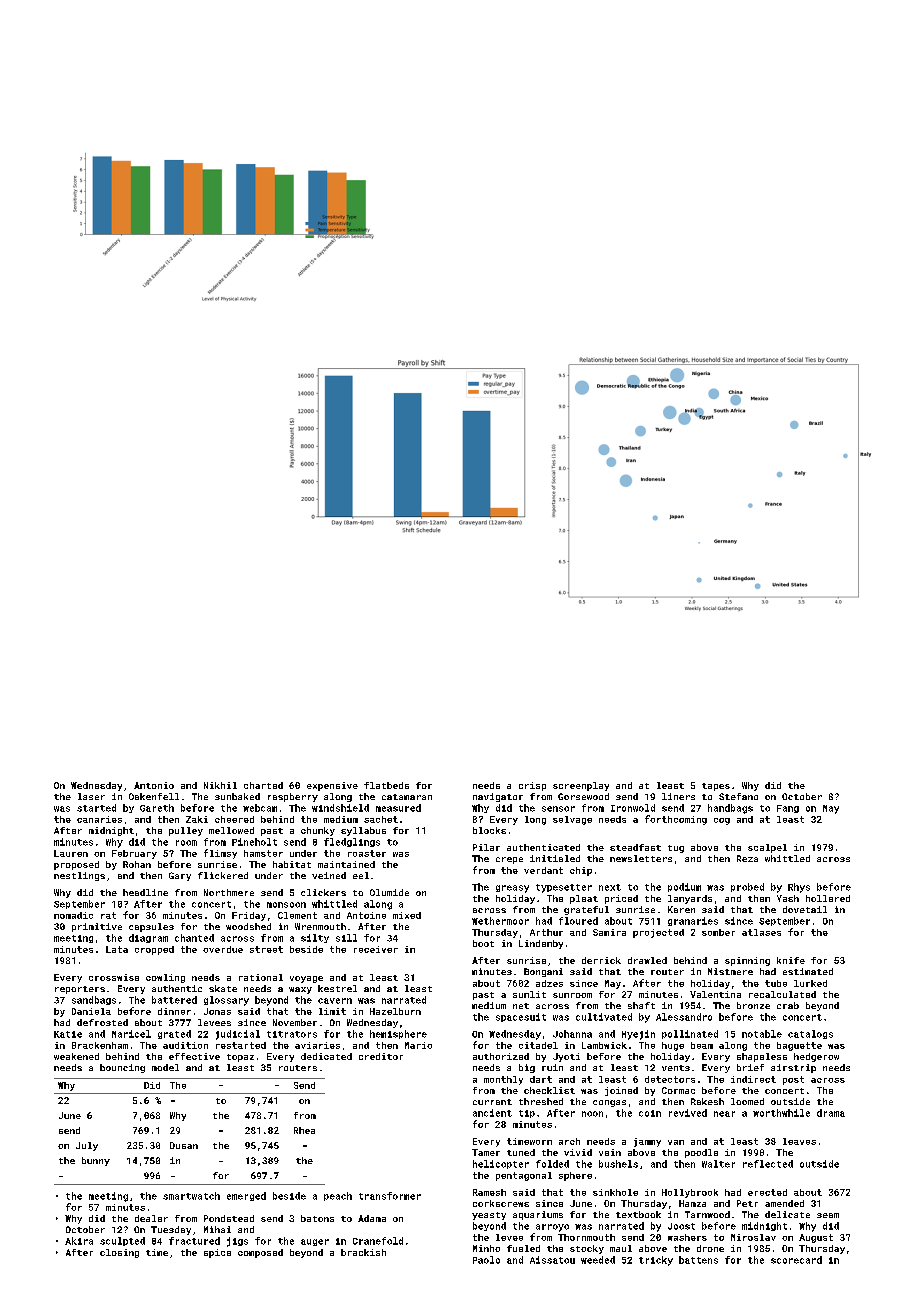  Describe the element at coordinates (376, 949) in the screenshot. I see `receiver` at that location.
